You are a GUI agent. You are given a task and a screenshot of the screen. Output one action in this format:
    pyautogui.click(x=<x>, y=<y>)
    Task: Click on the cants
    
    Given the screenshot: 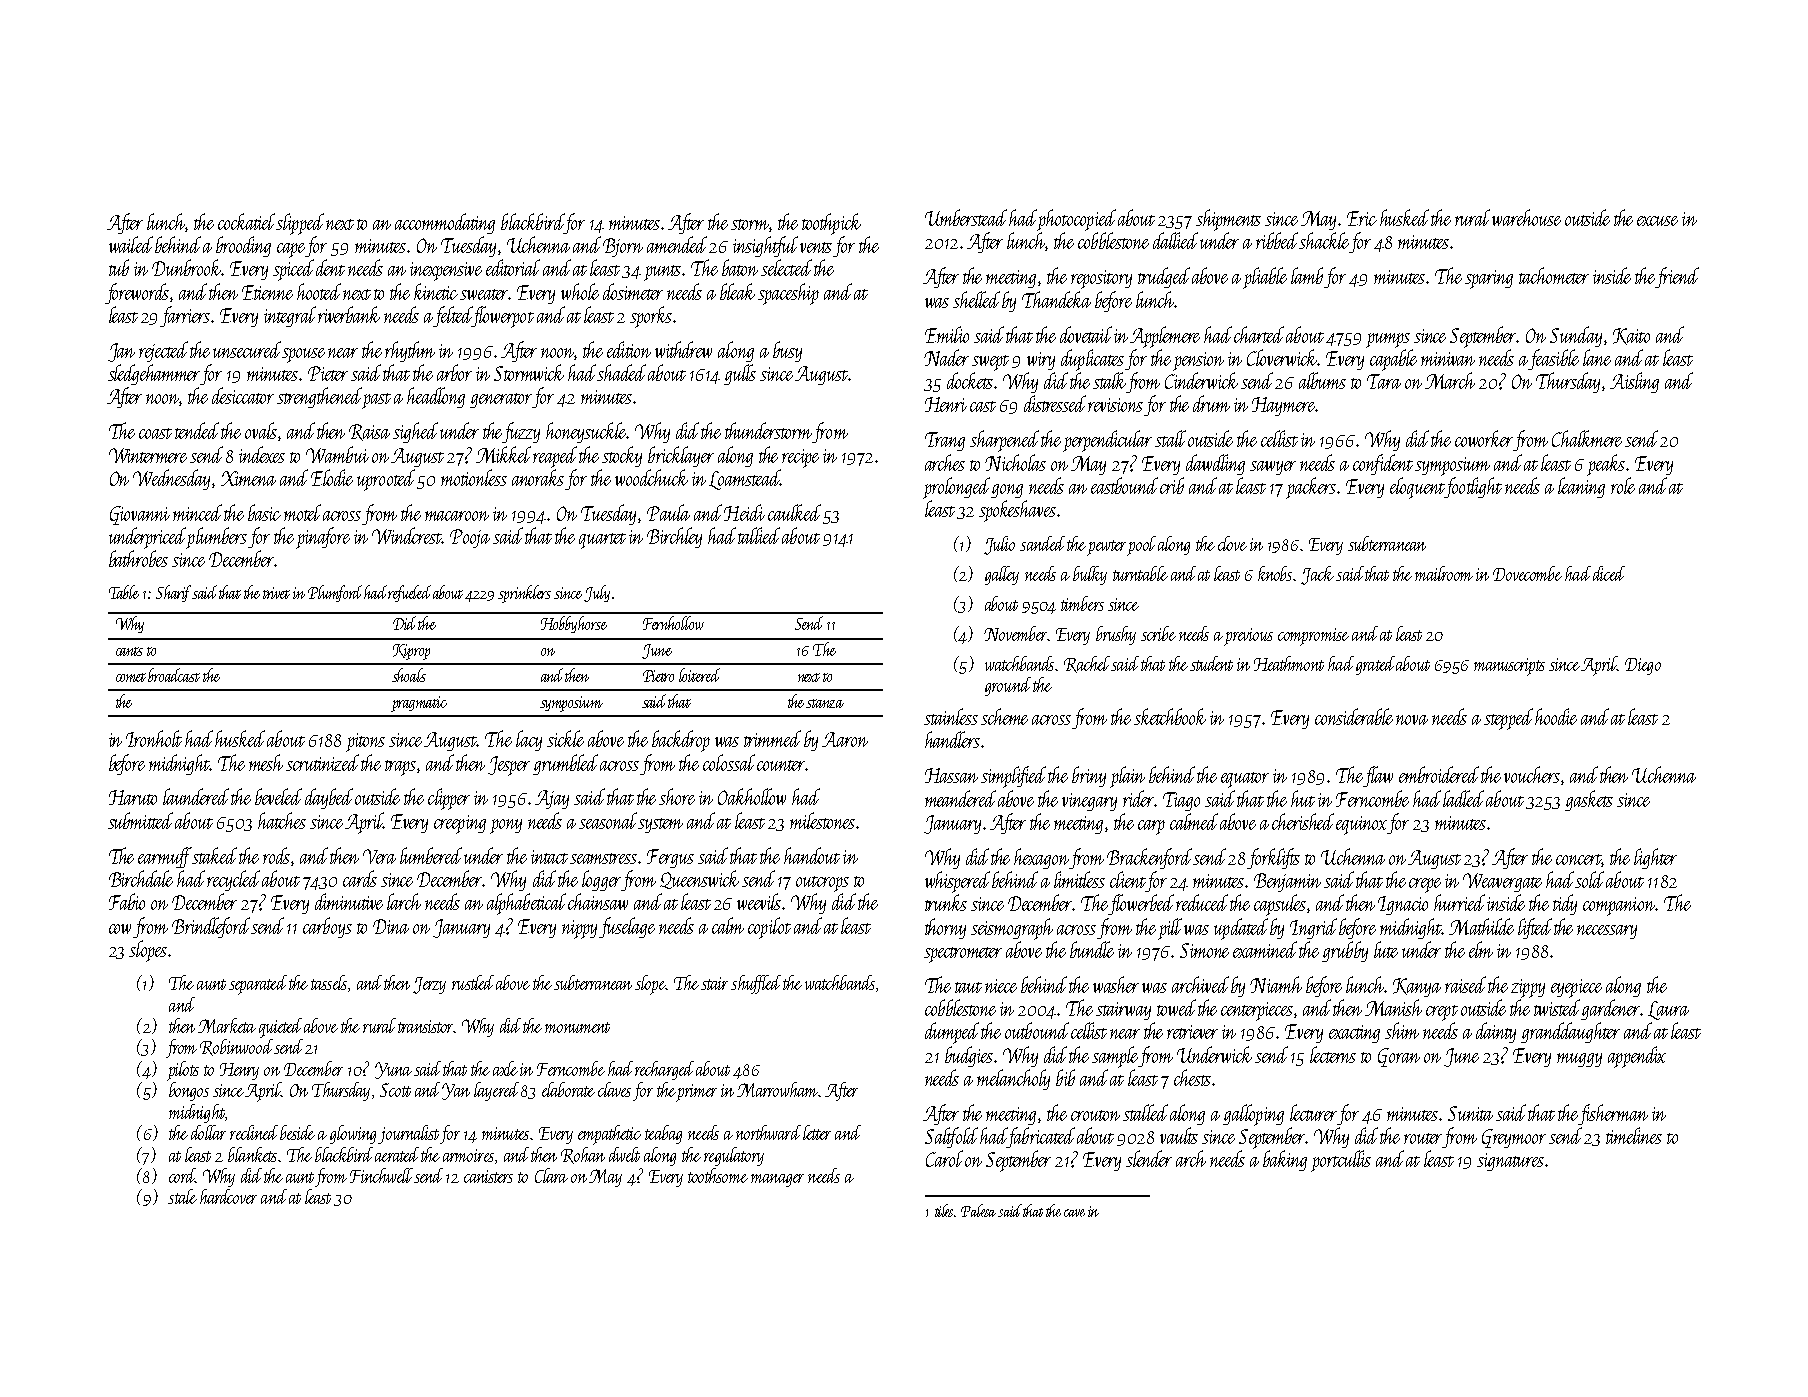 What is the action you would take?
    pyautogui.click(x=129, y=651)
